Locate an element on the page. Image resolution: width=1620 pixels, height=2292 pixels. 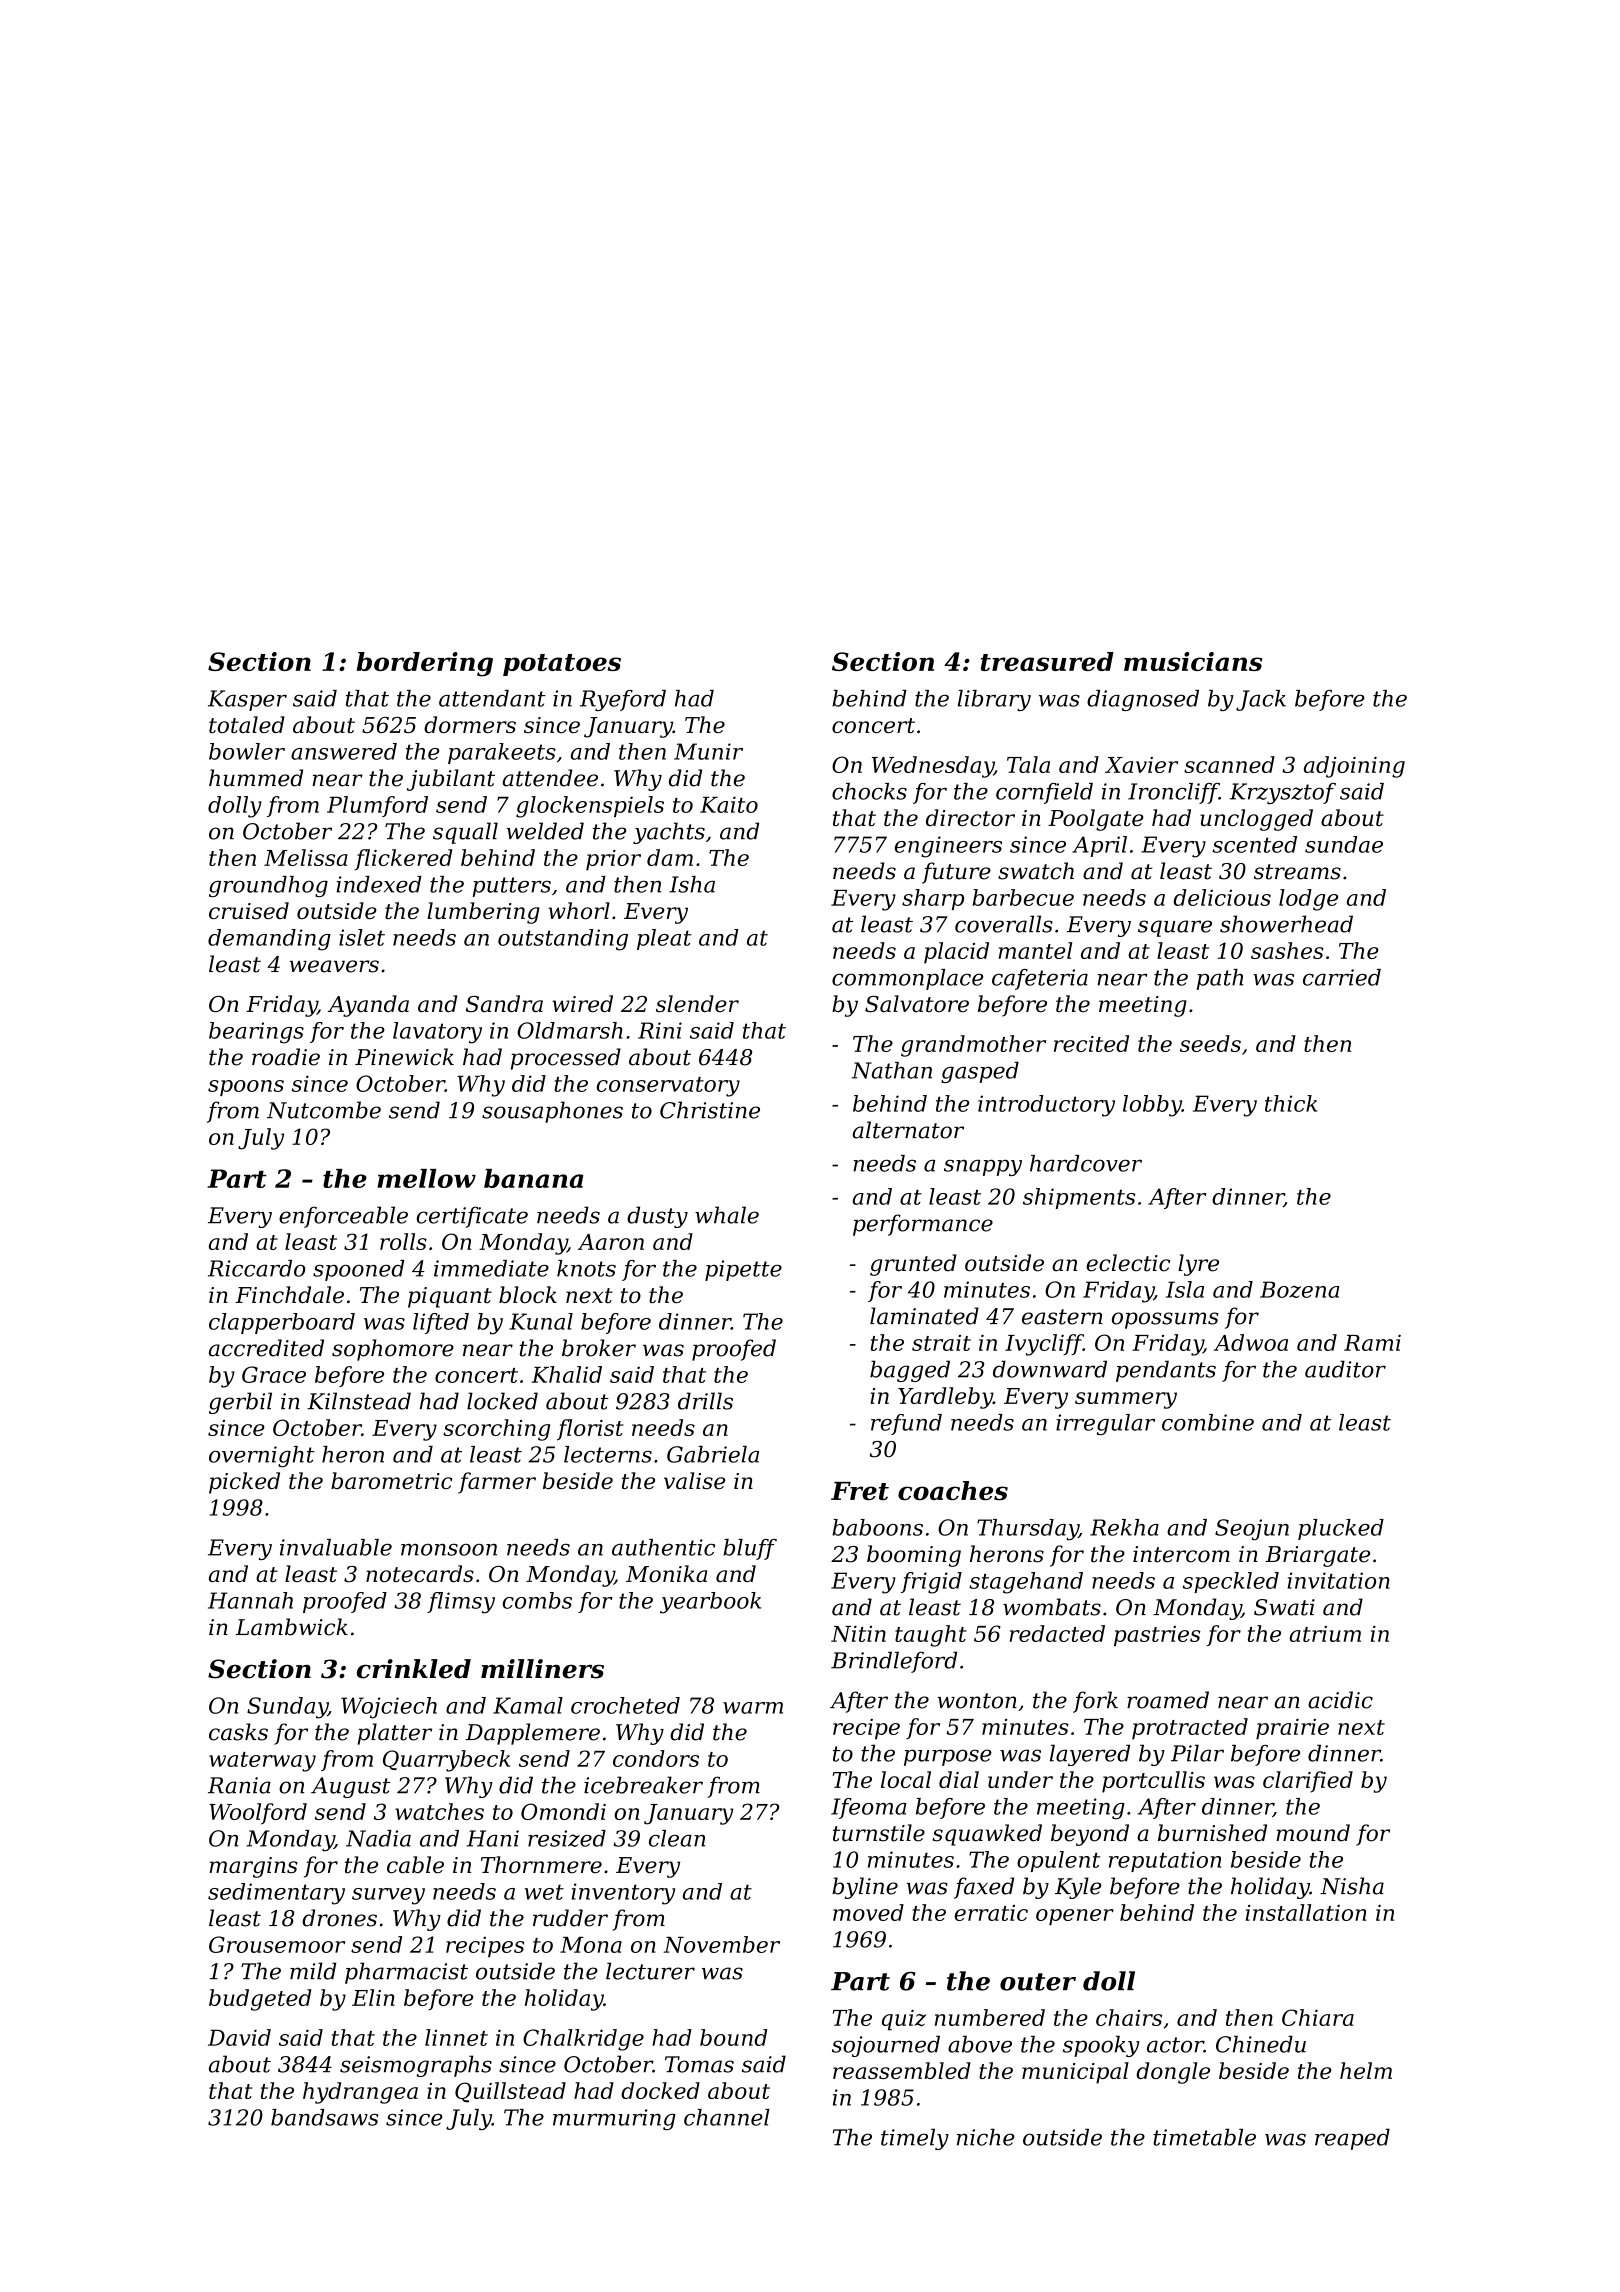
potatoes is located at coordinates (562, 665).
